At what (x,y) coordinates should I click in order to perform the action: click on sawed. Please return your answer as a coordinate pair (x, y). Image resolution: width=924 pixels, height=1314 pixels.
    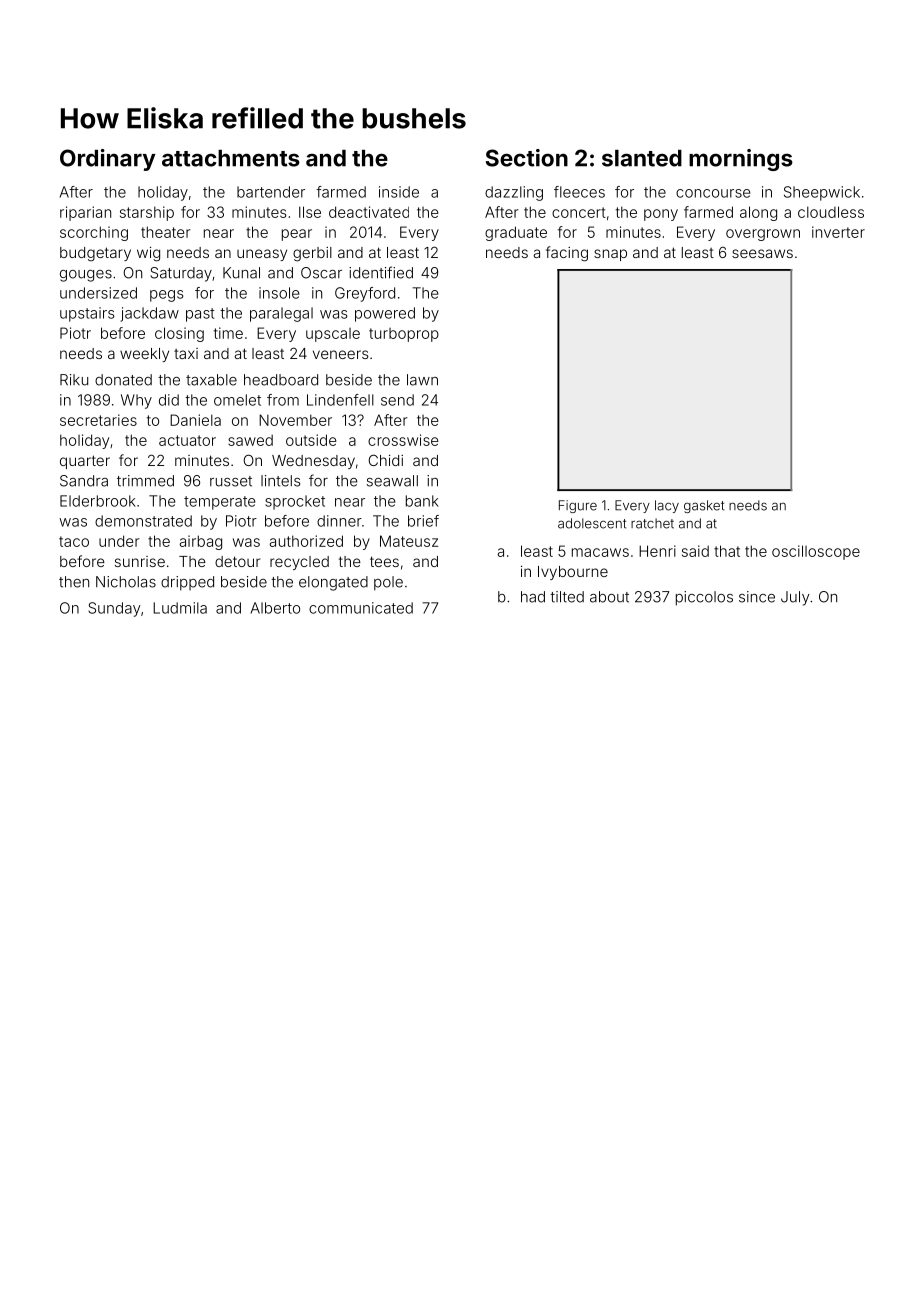
    Looking at the image, I should click on (250, 440).
